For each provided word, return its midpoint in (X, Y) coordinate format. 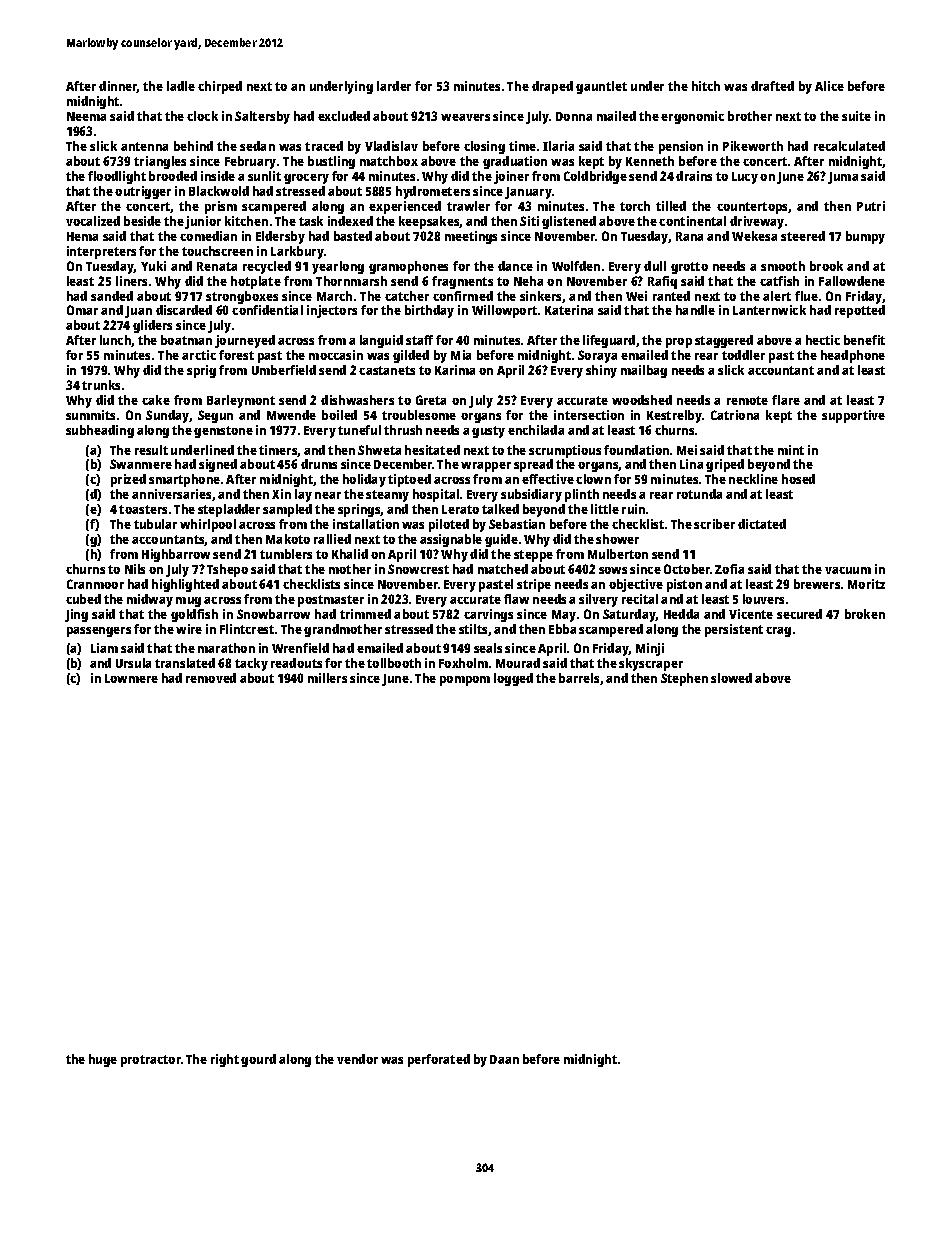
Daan (504, 1059)
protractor (151, 1061)
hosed (798, 479)
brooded (173, 176)
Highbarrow (176, 555)
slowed (731, 678)
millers (327, 678)
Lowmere (131, 678)
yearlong (338, 267)
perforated (439, 1060)
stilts (473, 629)
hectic (823, 340)
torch (635, 206)
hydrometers (433, 192)
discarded (184, 310)
